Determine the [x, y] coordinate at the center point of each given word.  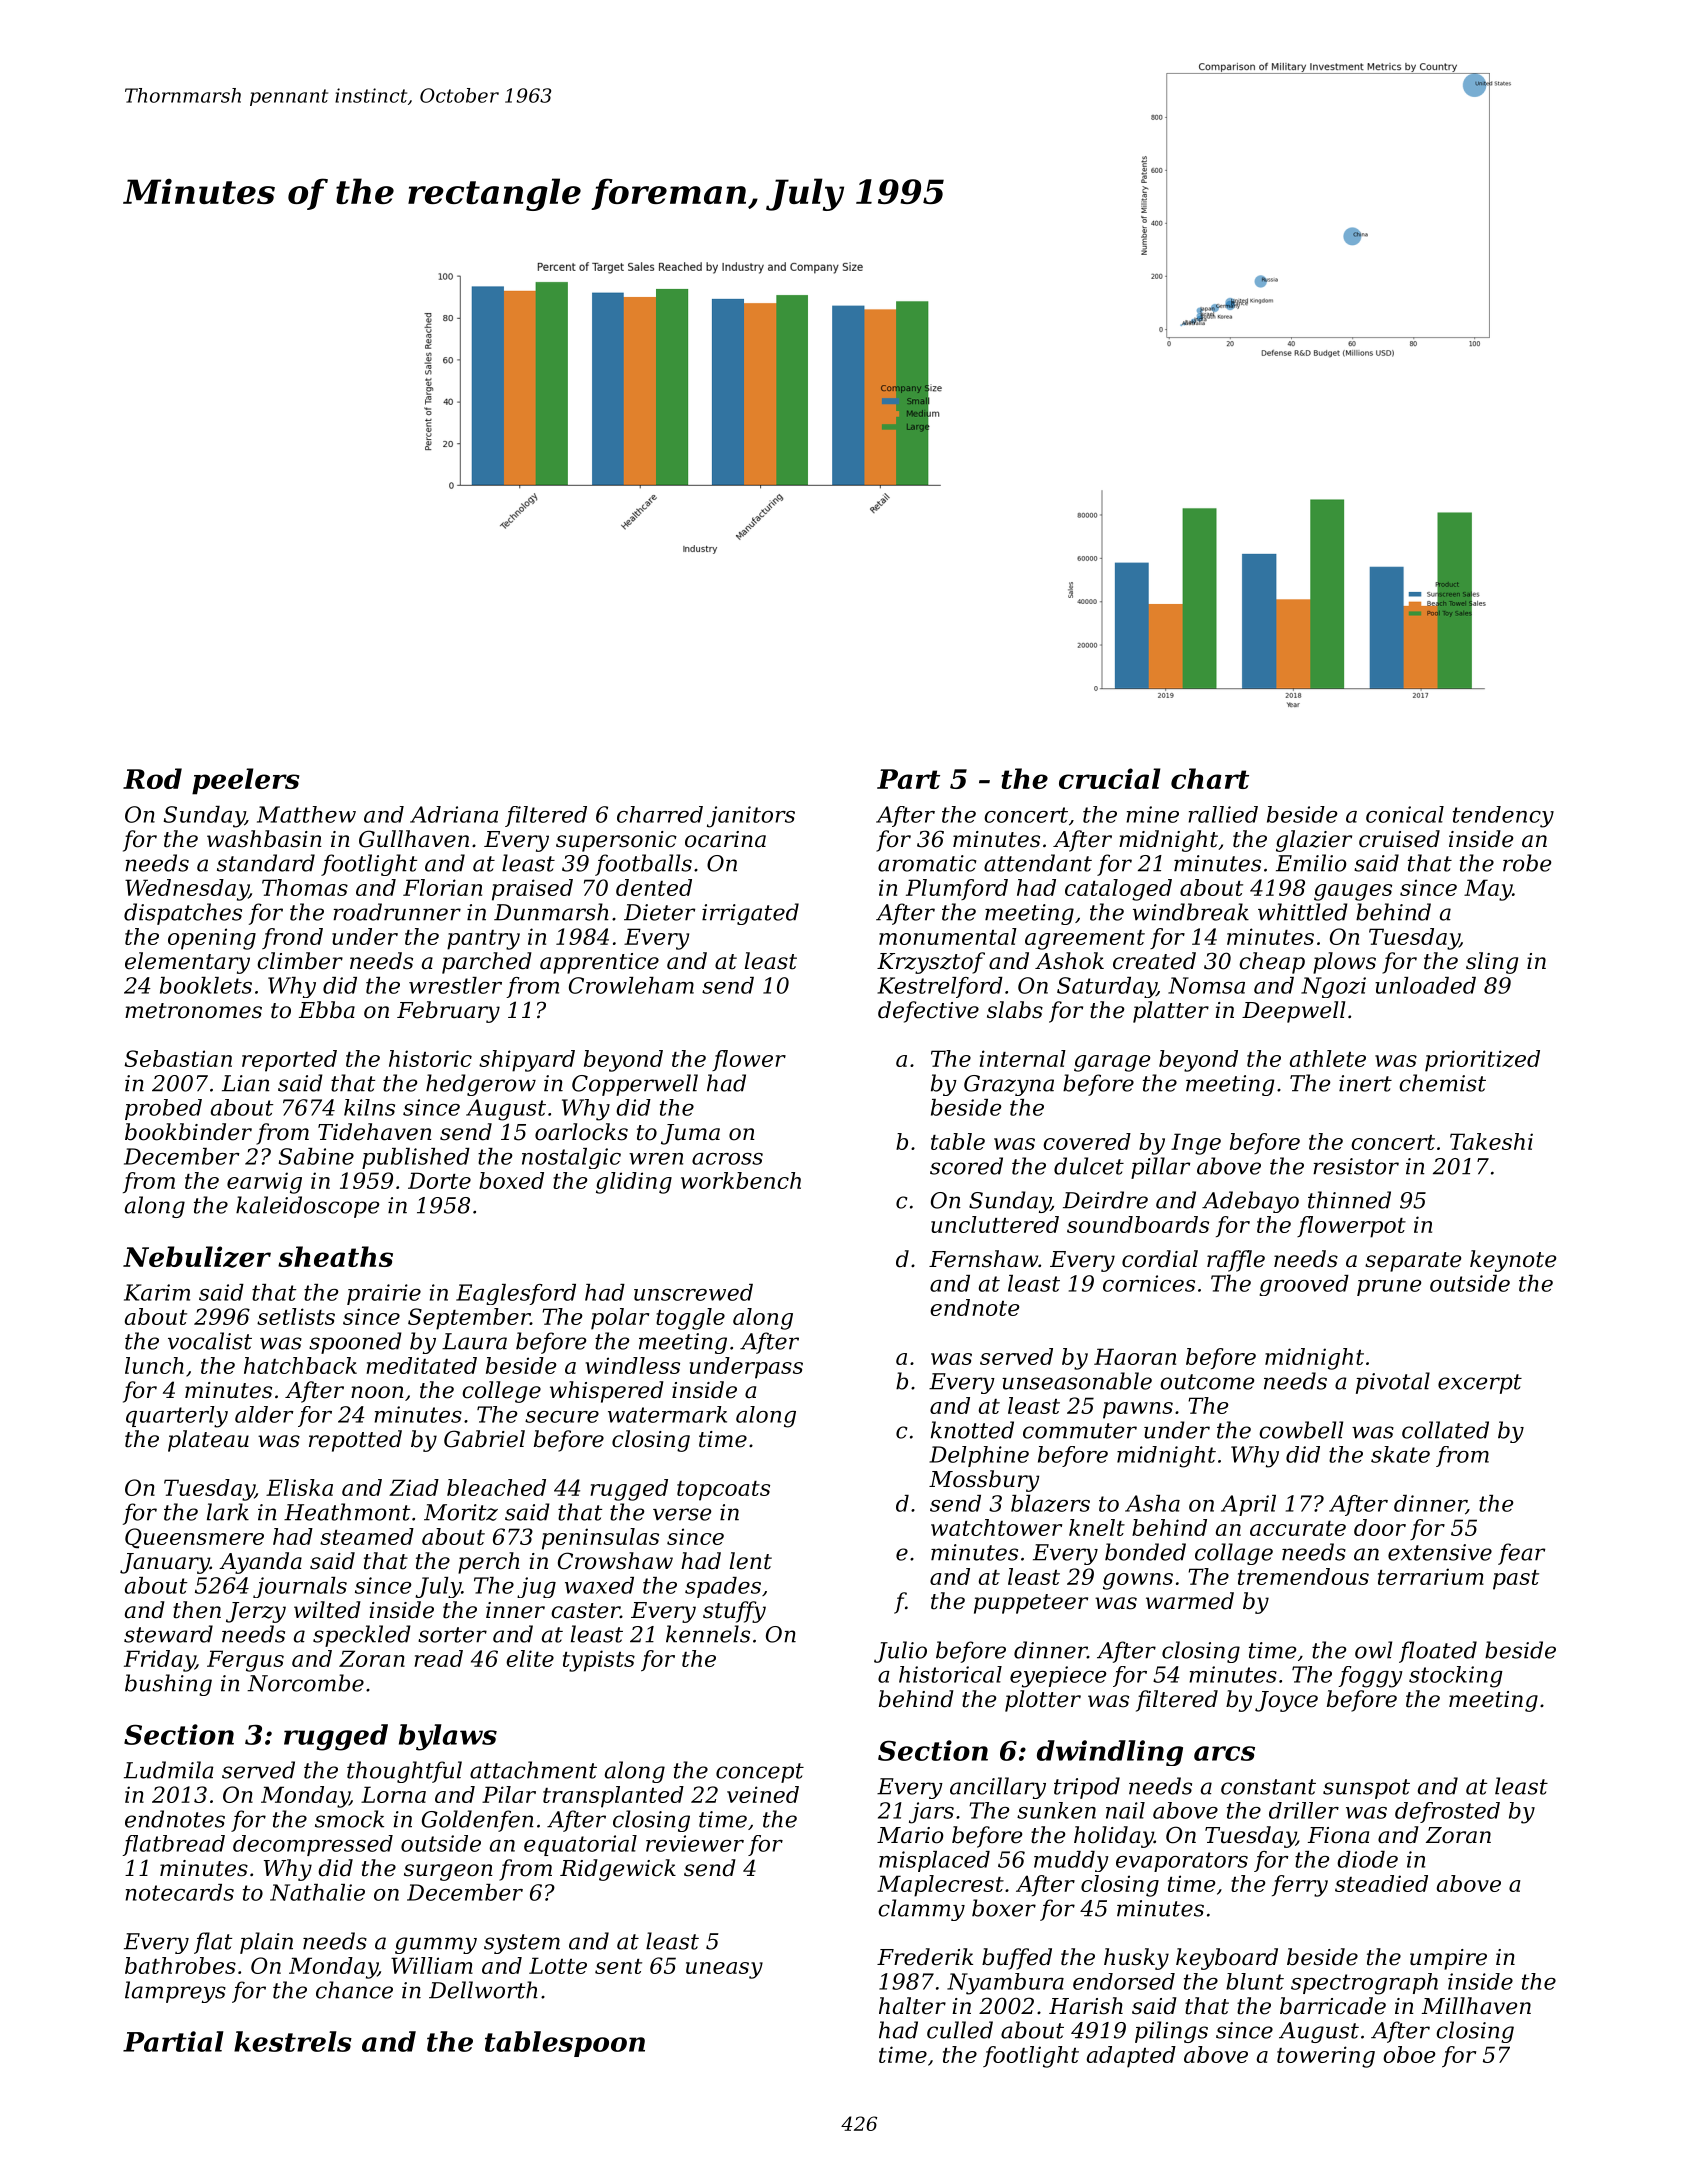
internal [1023, 1058]
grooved [1304, 1285]
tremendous [1303, 1576]
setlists [296, 1316]
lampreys [175, 1992]
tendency [1503, 817]
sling [1492, 963]
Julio [900, 1652]
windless [633, 1365]
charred [660, 814]
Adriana [454, 814]
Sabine [316, 1156]
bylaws [448, 1737]
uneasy [724, 1970]
